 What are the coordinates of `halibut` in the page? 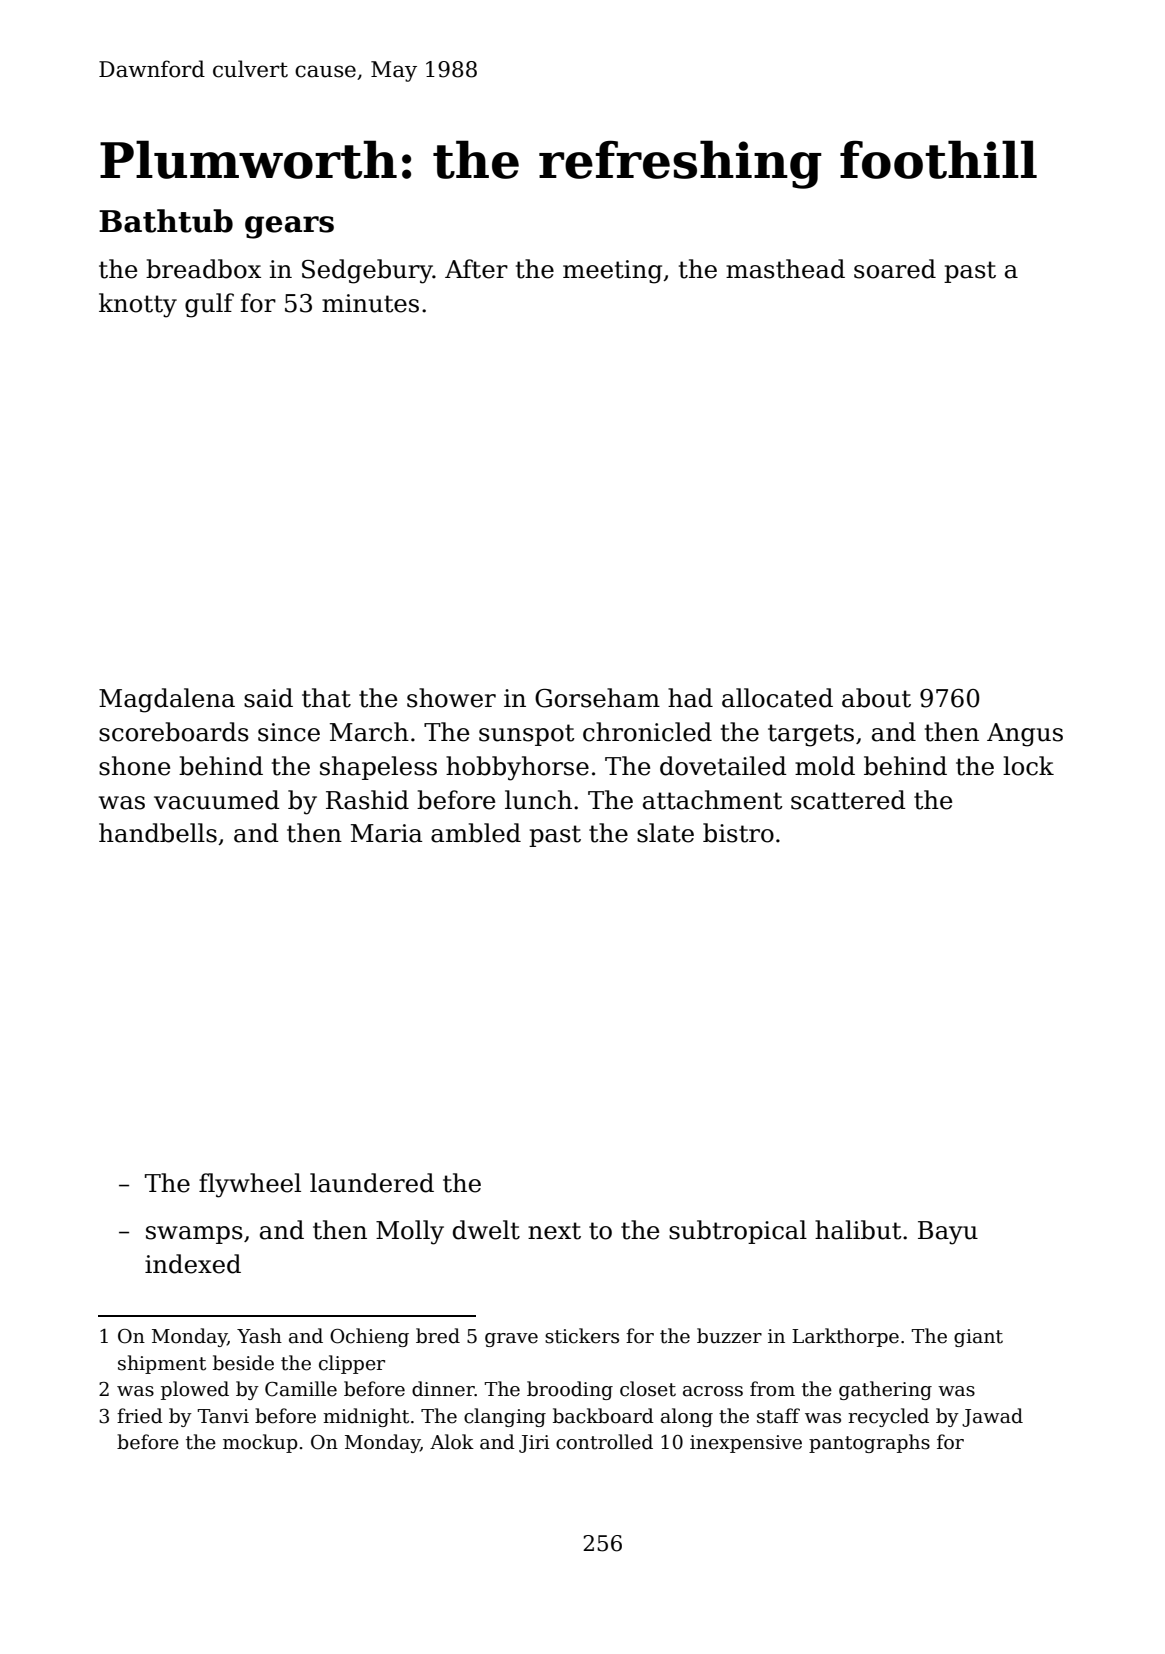 It's located at (858, 1230).
